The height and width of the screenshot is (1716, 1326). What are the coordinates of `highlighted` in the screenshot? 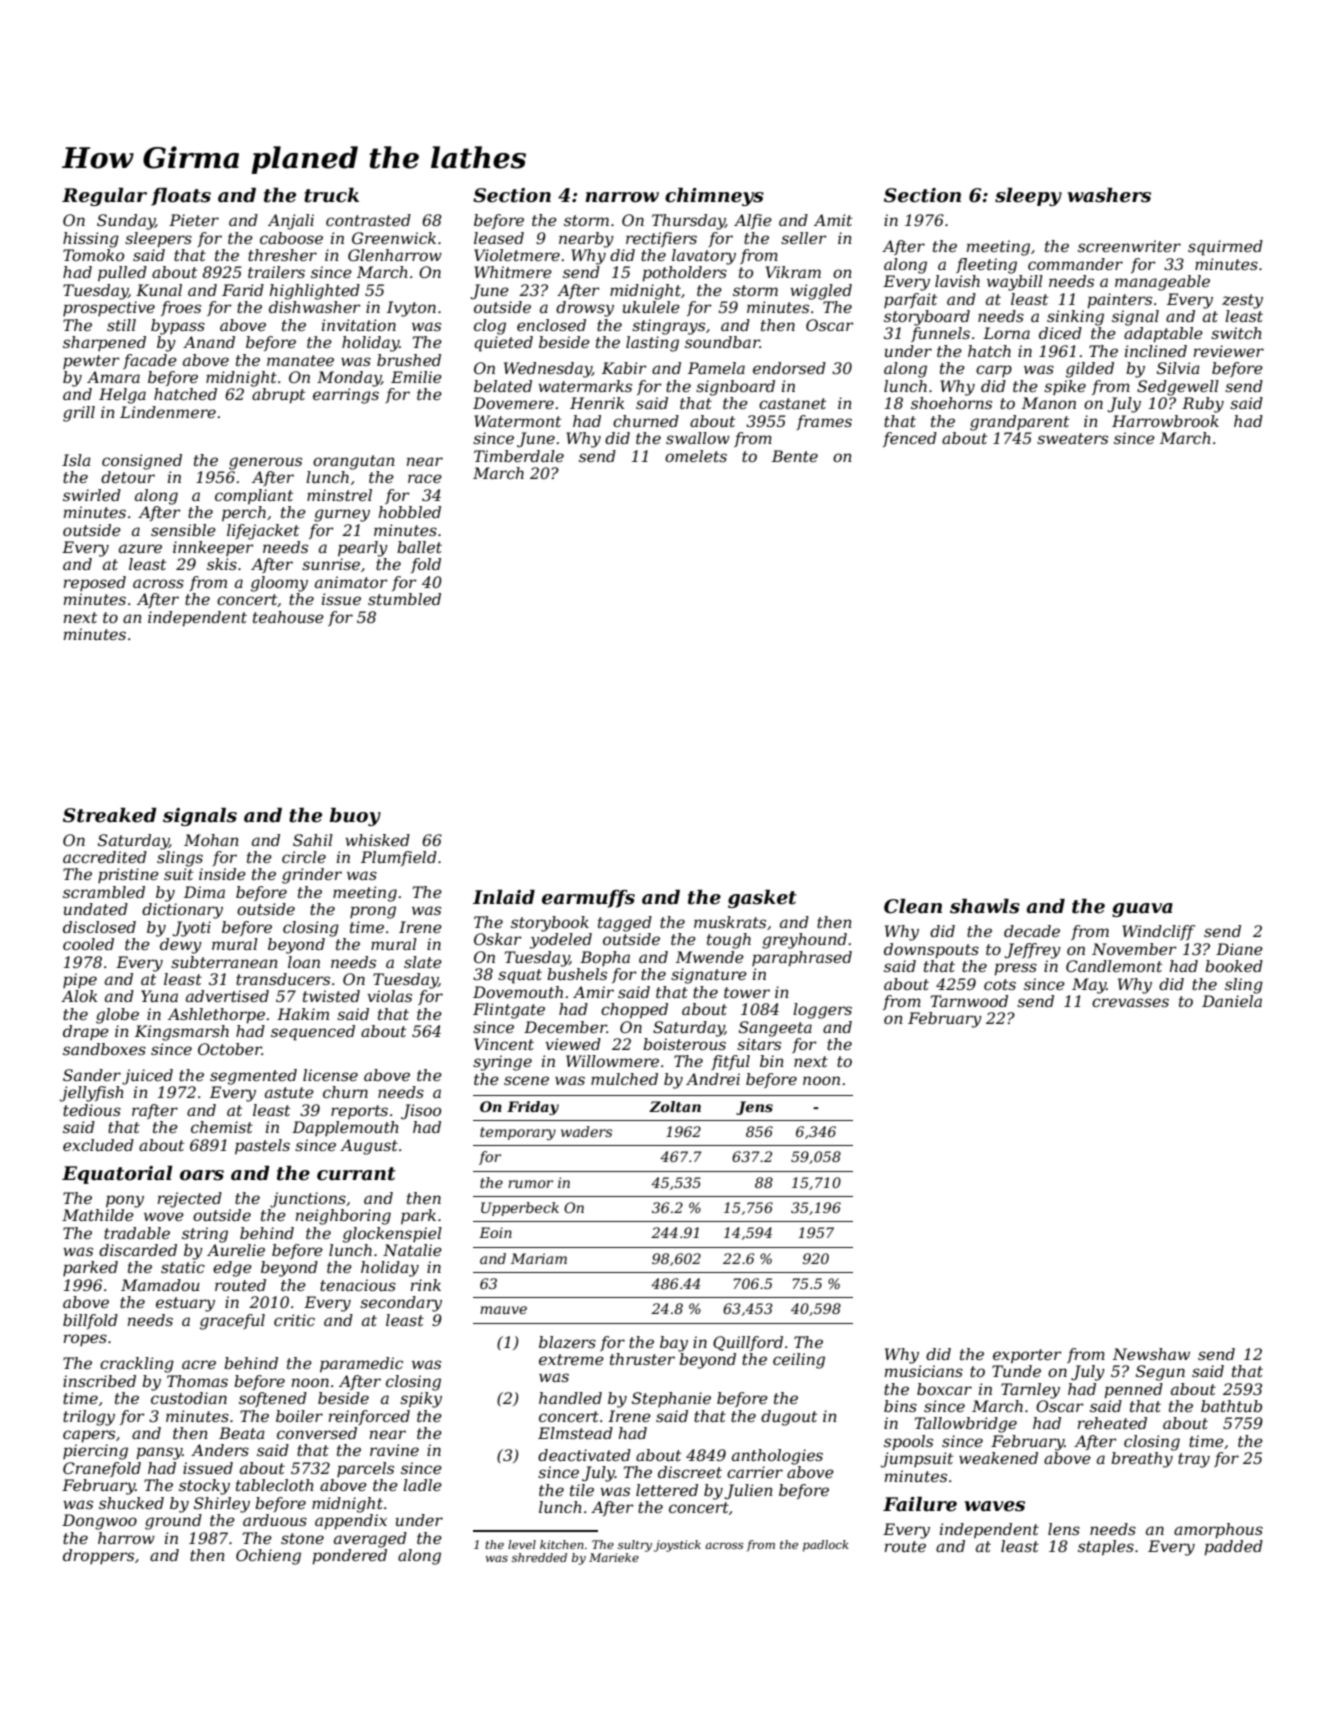 It's located at (315, 292).
